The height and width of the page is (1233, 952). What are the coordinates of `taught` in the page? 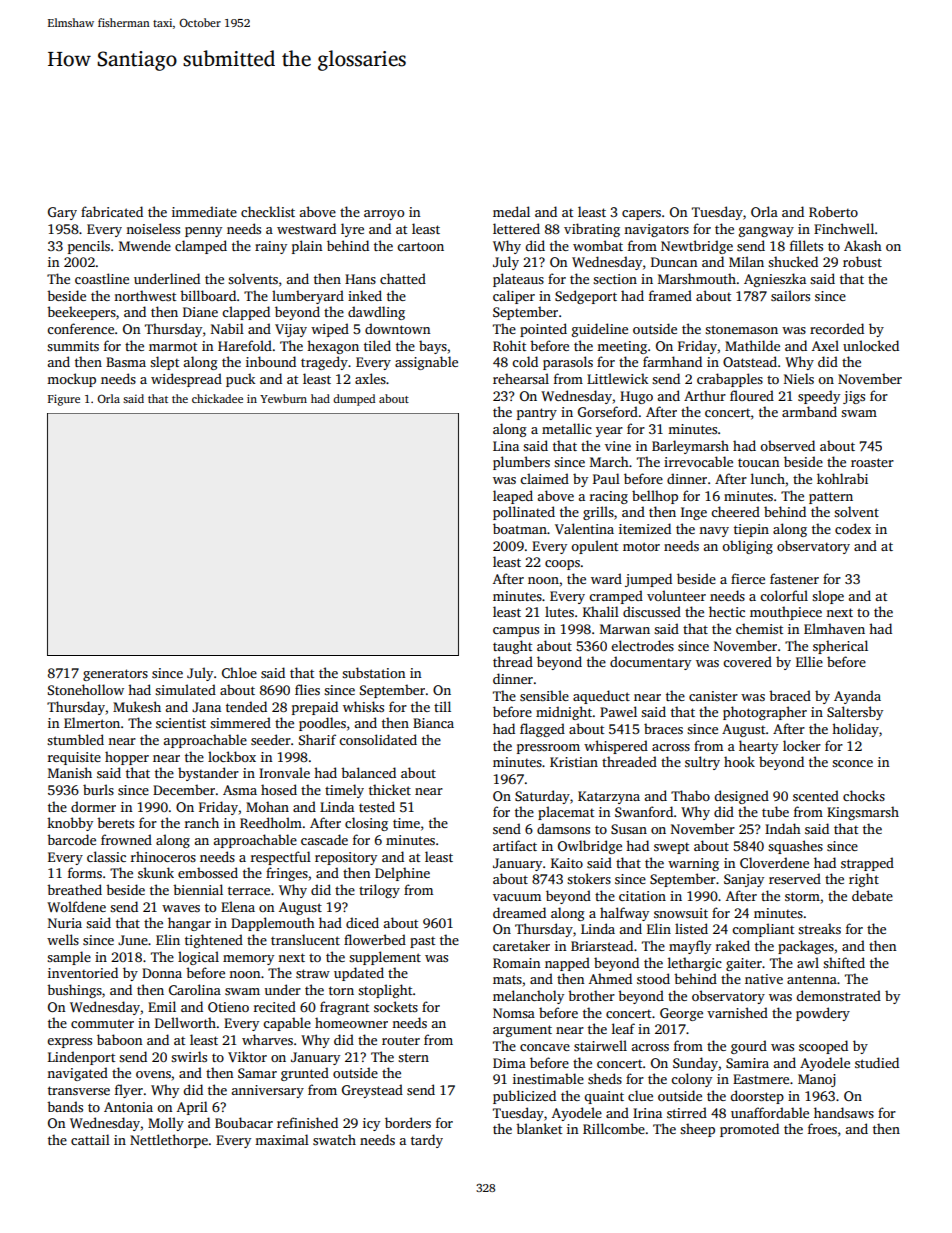 It's located at (512, 647).
